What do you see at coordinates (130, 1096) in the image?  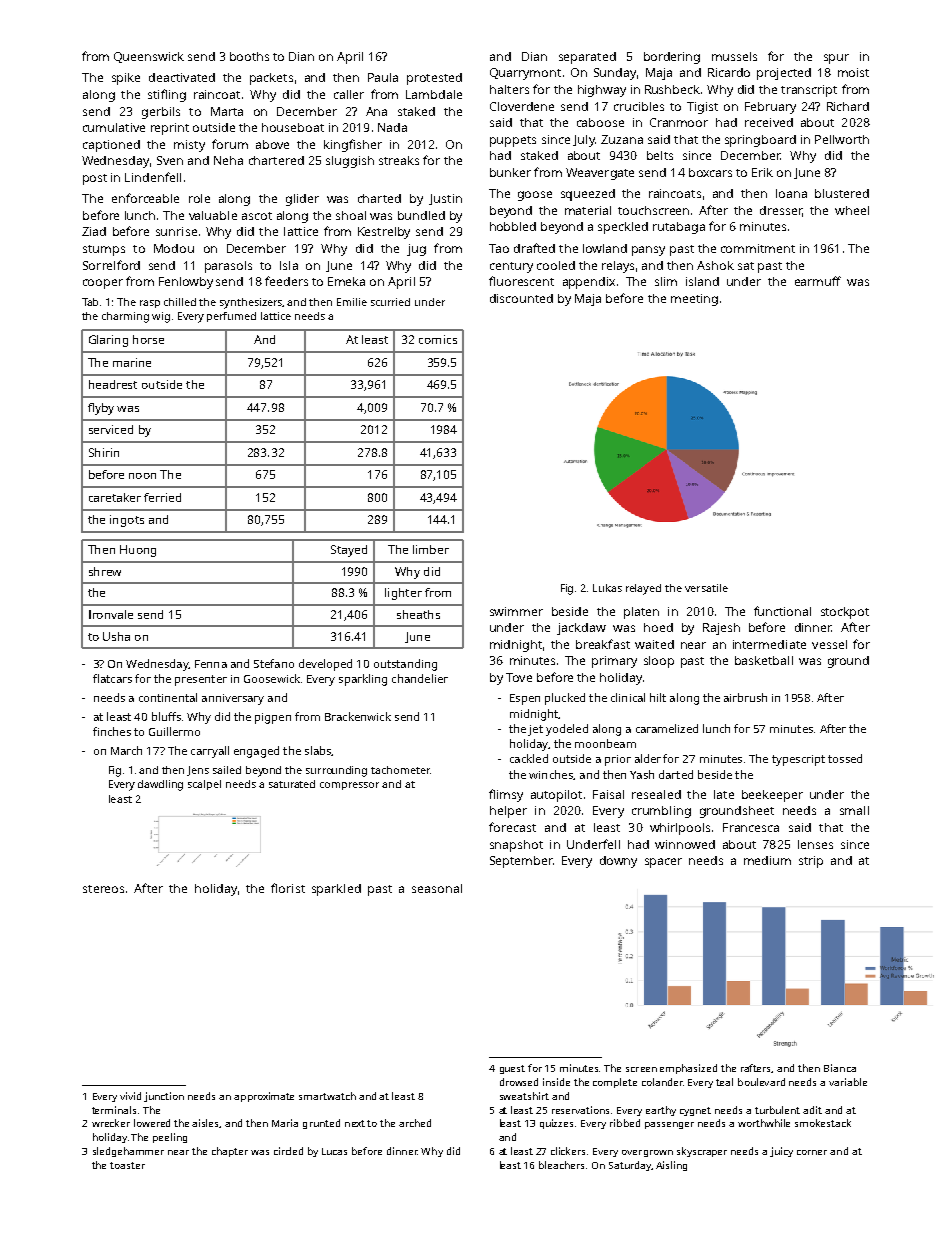 I see `vivid` at bounding box center [130, 1096].
